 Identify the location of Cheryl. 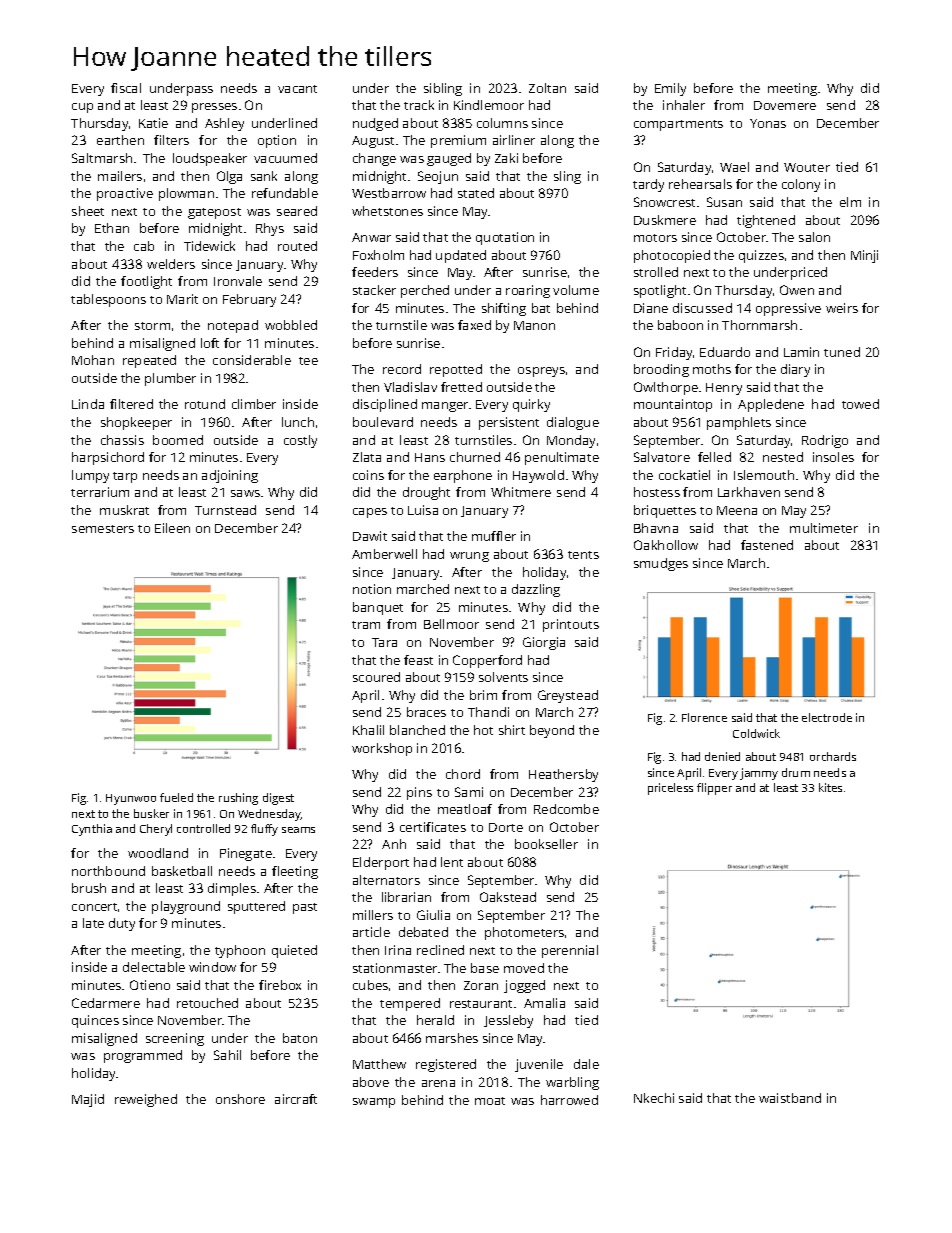
(156, 830).
